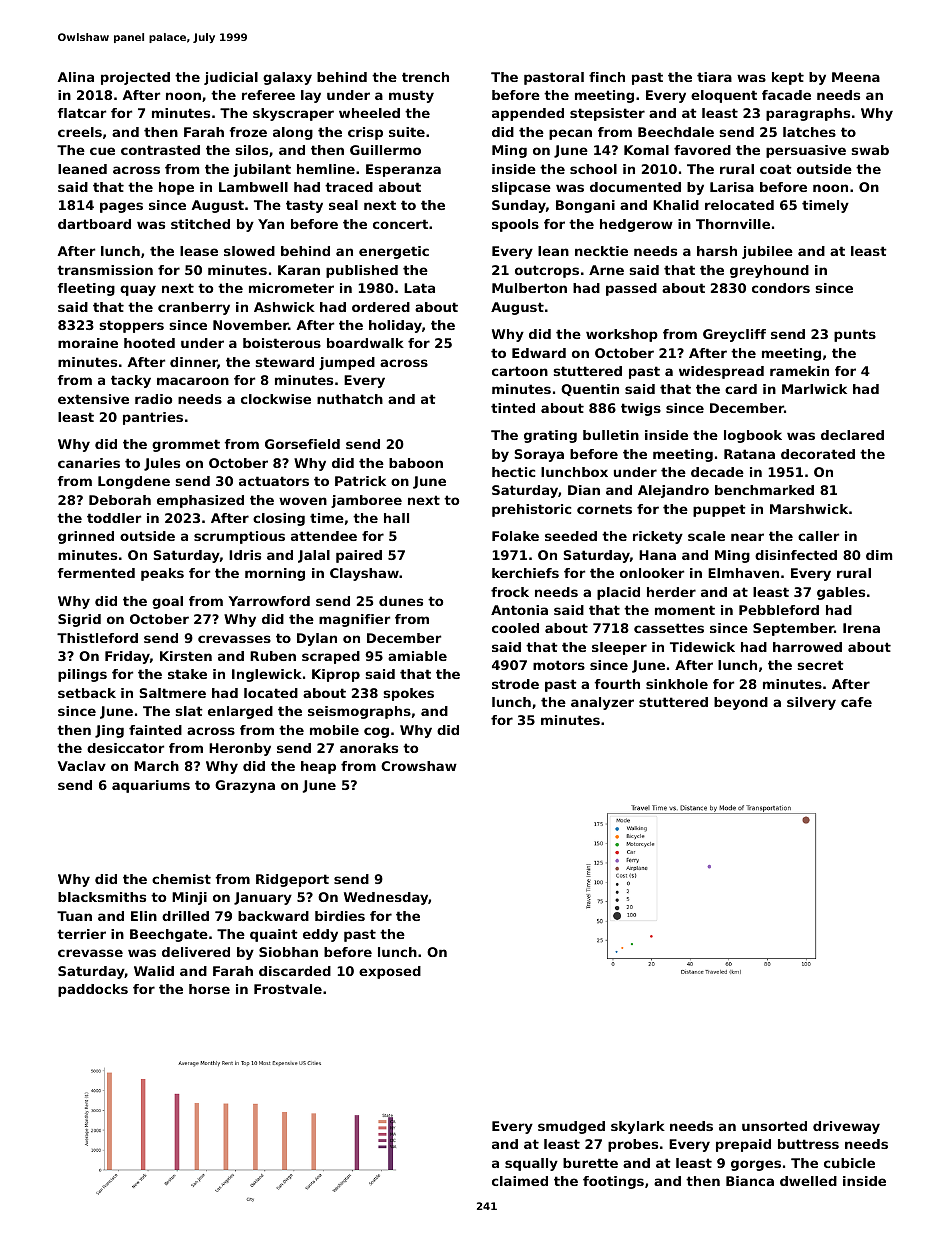 The image size is (952, 1233). I want to click on benchmarked, so click(764, 490).
